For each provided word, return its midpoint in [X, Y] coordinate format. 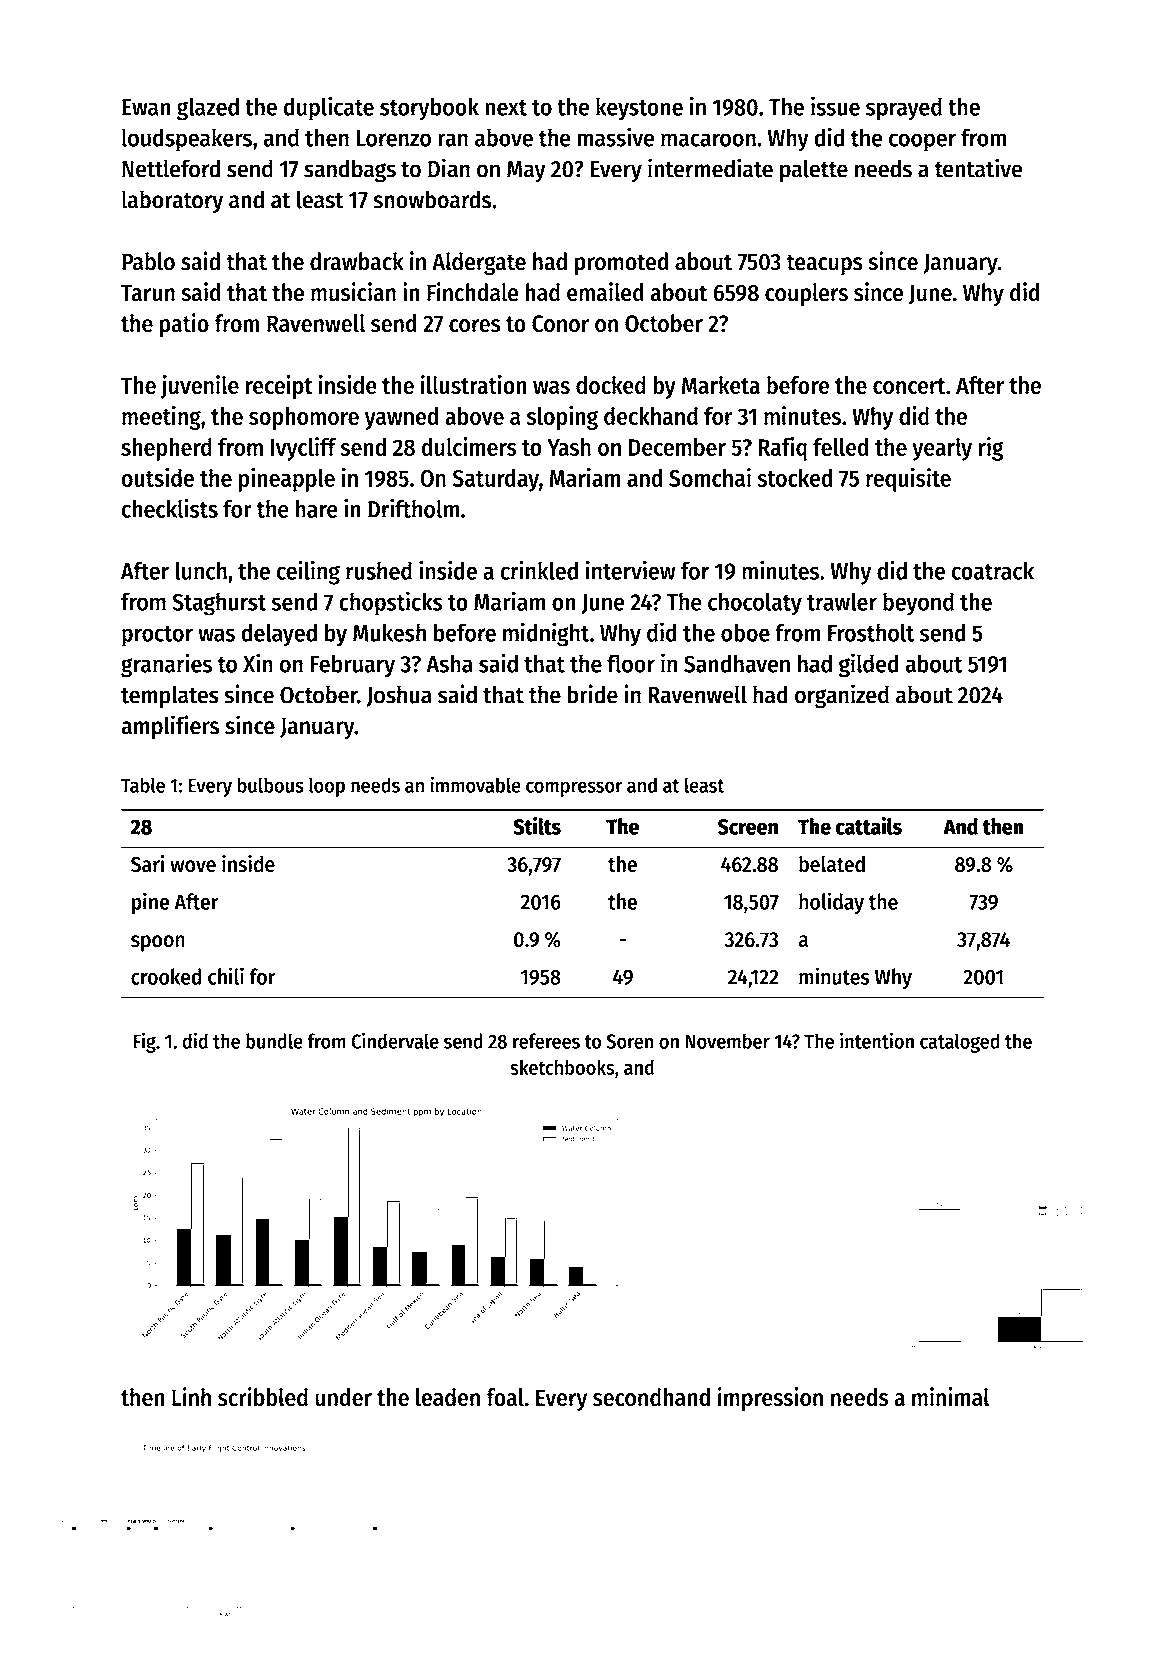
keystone [639, 109]
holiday [831, 903]
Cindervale [395, 1040]
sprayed [904, 109]
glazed [208, 109]
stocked [795, 478]
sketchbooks [562, 1067]
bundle [274, 1041]
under [343, 1397]
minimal [950, 1397]
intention [877, 1040]
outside [157, 477]
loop [327, 787]
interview [630, 570]
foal [505, 1397]
